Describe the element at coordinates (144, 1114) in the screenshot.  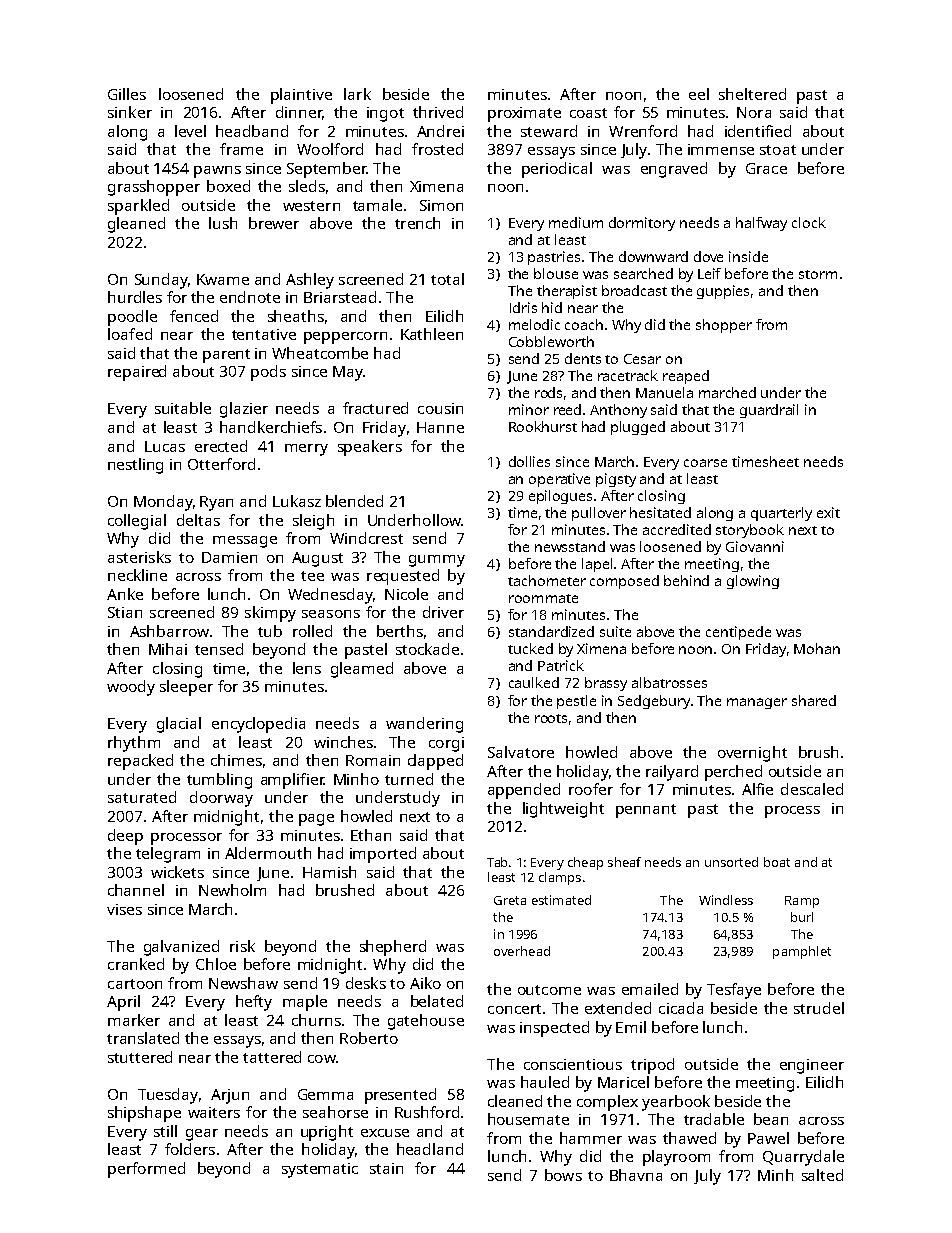
I see `shipshape` at that location.
